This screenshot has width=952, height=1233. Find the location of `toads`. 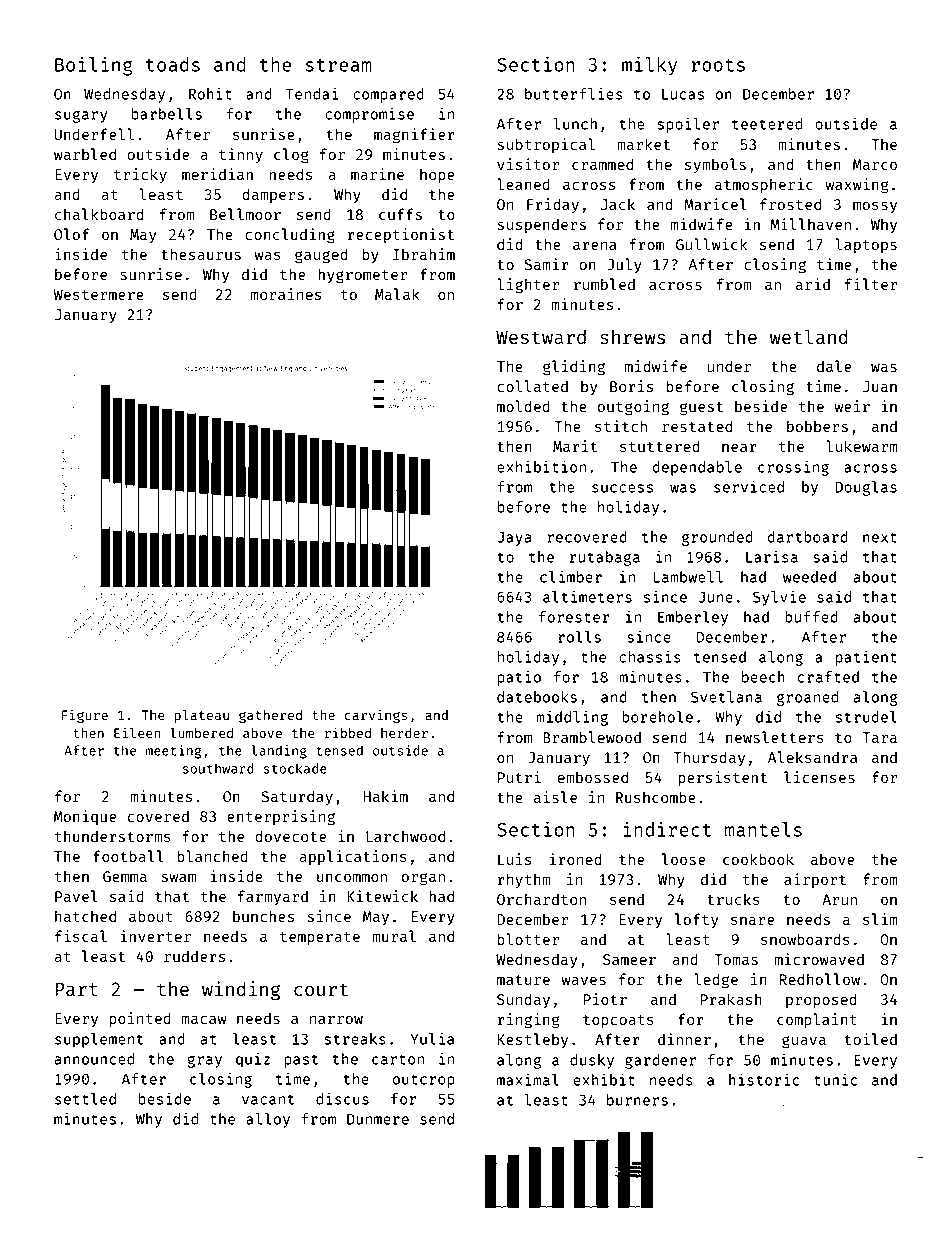

toads is located at coordinates (173, 64).
